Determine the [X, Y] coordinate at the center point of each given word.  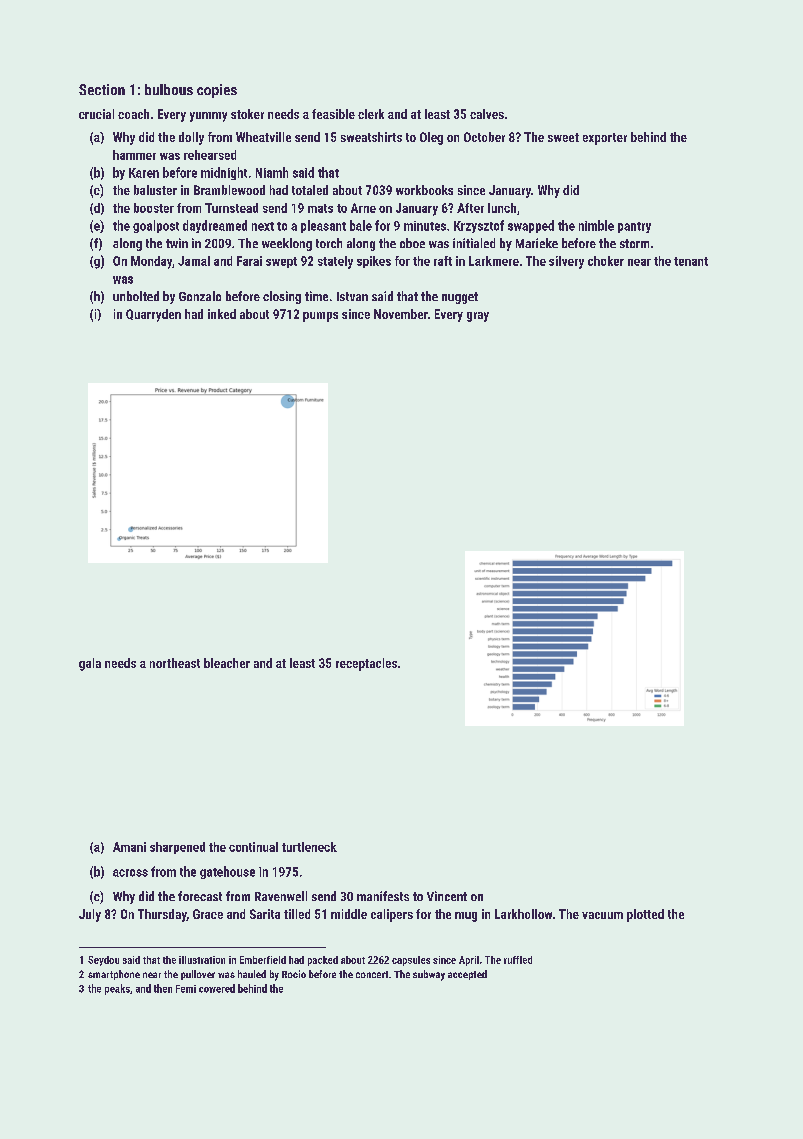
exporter [605, 139]
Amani [129, 847]
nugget [460, 298]
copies [217, 91]
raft [443, 261]
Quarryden [153, 315]
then [163, 988]
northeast [175, 663]
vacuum [602, 915]
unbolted [136, 296]
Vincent [447, 896]
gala [90, 664]
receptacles [366, 664]
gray [478, 317]
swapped [531, 226]
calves [487, 114]
